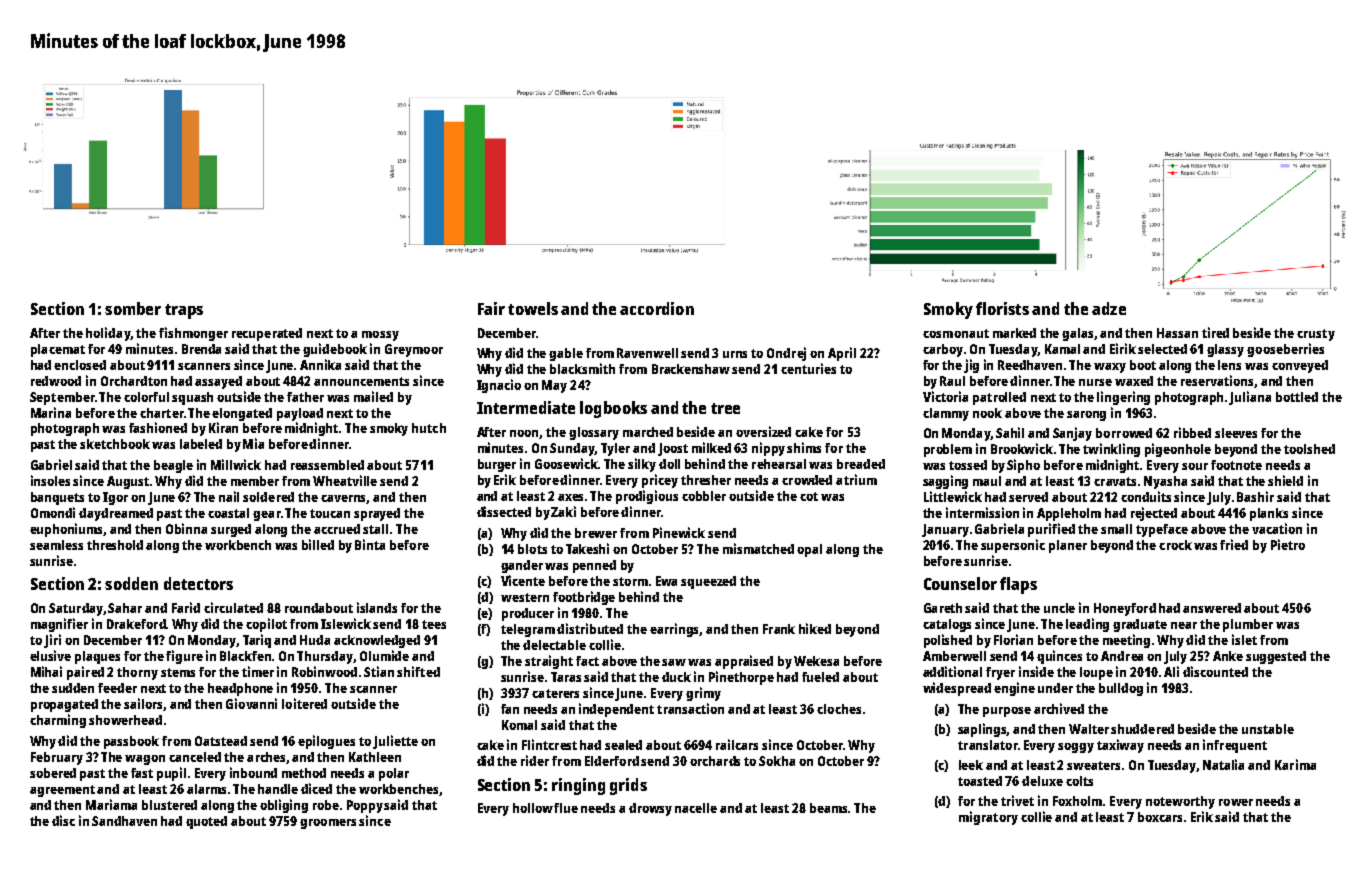 The width and height of the screenshot is (1372, 887). Describe the element at coordinates (956, 333) in the screenshot. I see `cosmonaut` at that location.
